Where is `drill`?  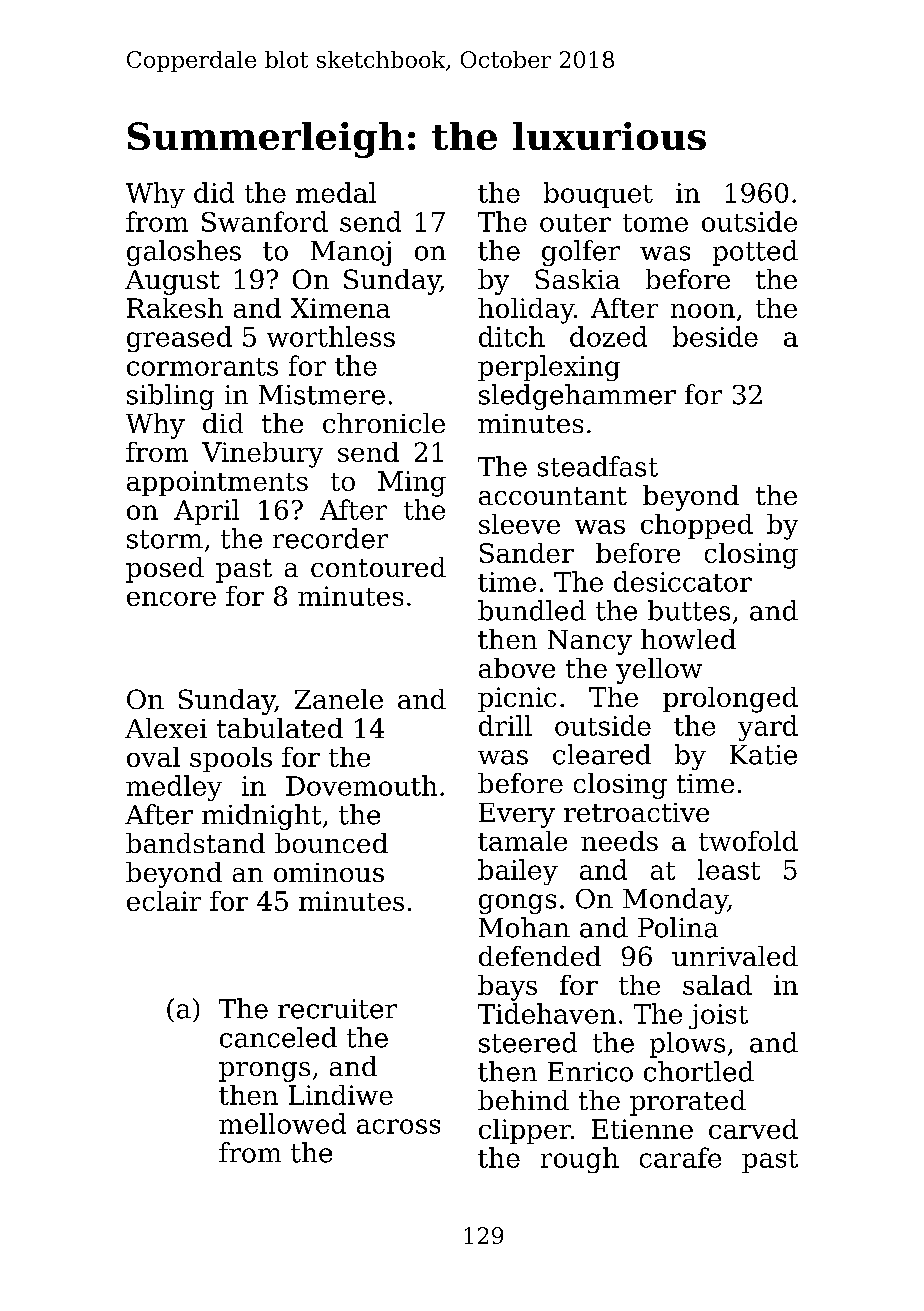 drill is located at coordinates (505, 725).
